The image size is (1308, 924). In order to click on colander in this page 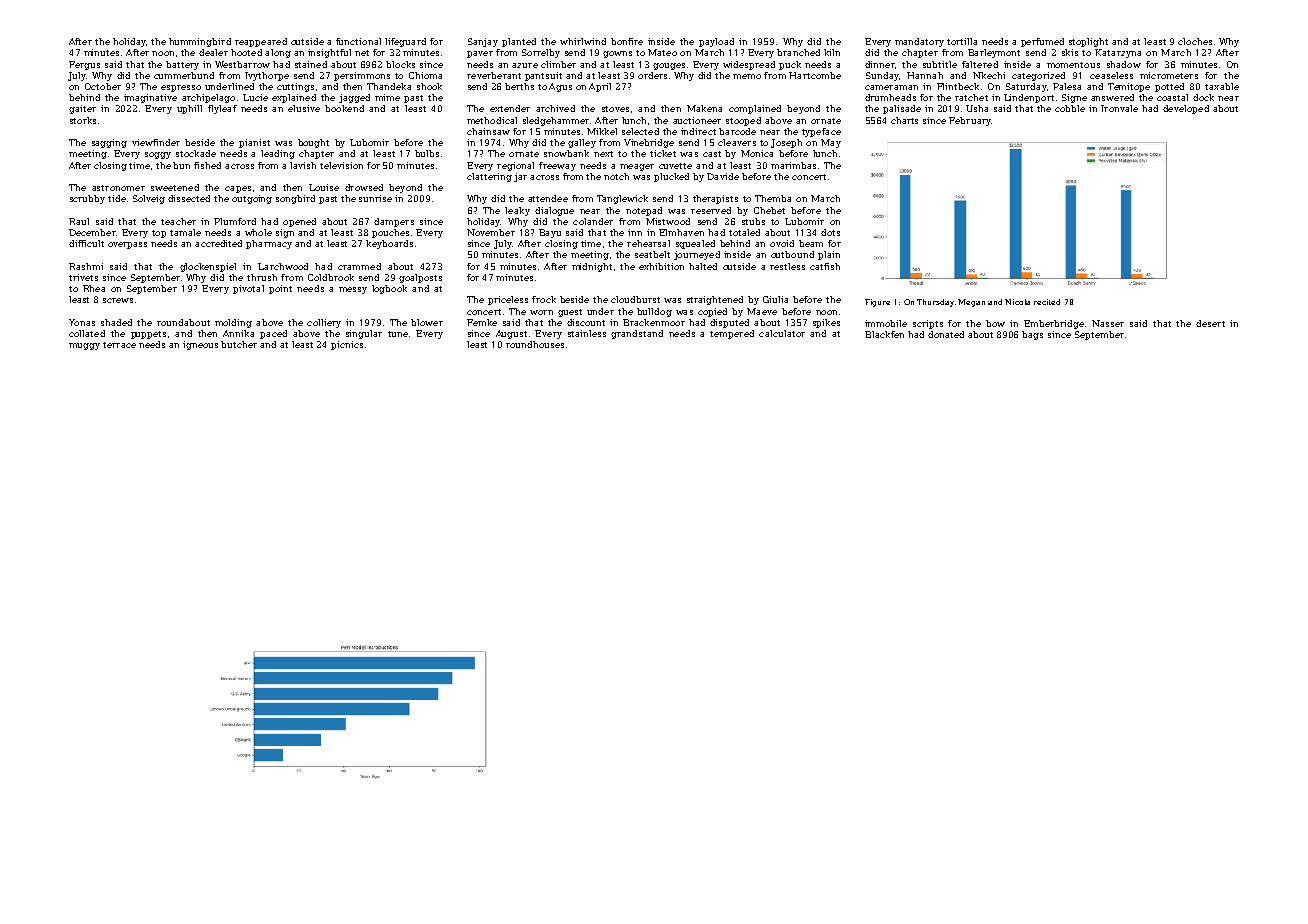, I will do `click(593, 221)`.
